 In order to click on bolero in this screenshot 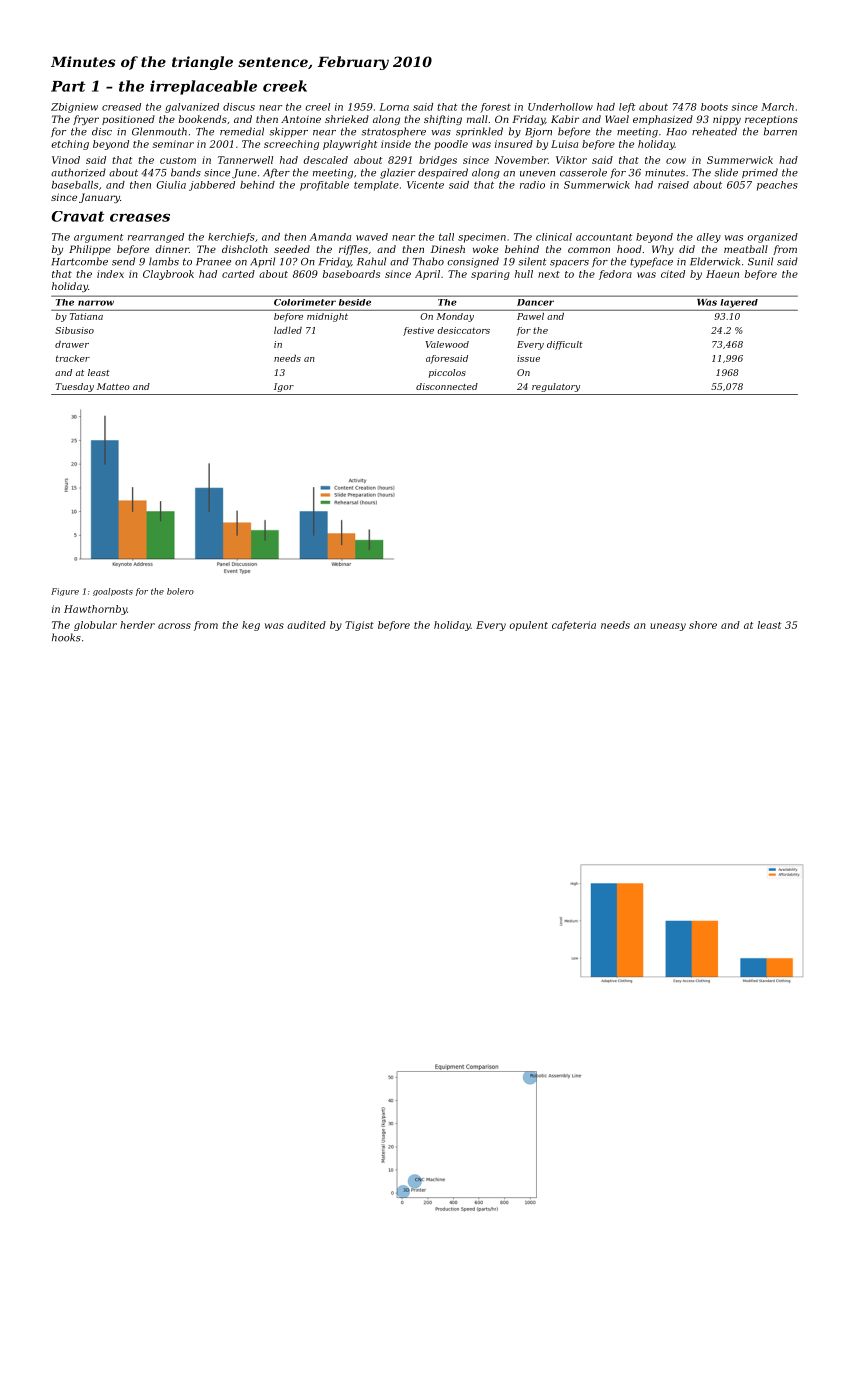, I will do `click(180, 591)`.
